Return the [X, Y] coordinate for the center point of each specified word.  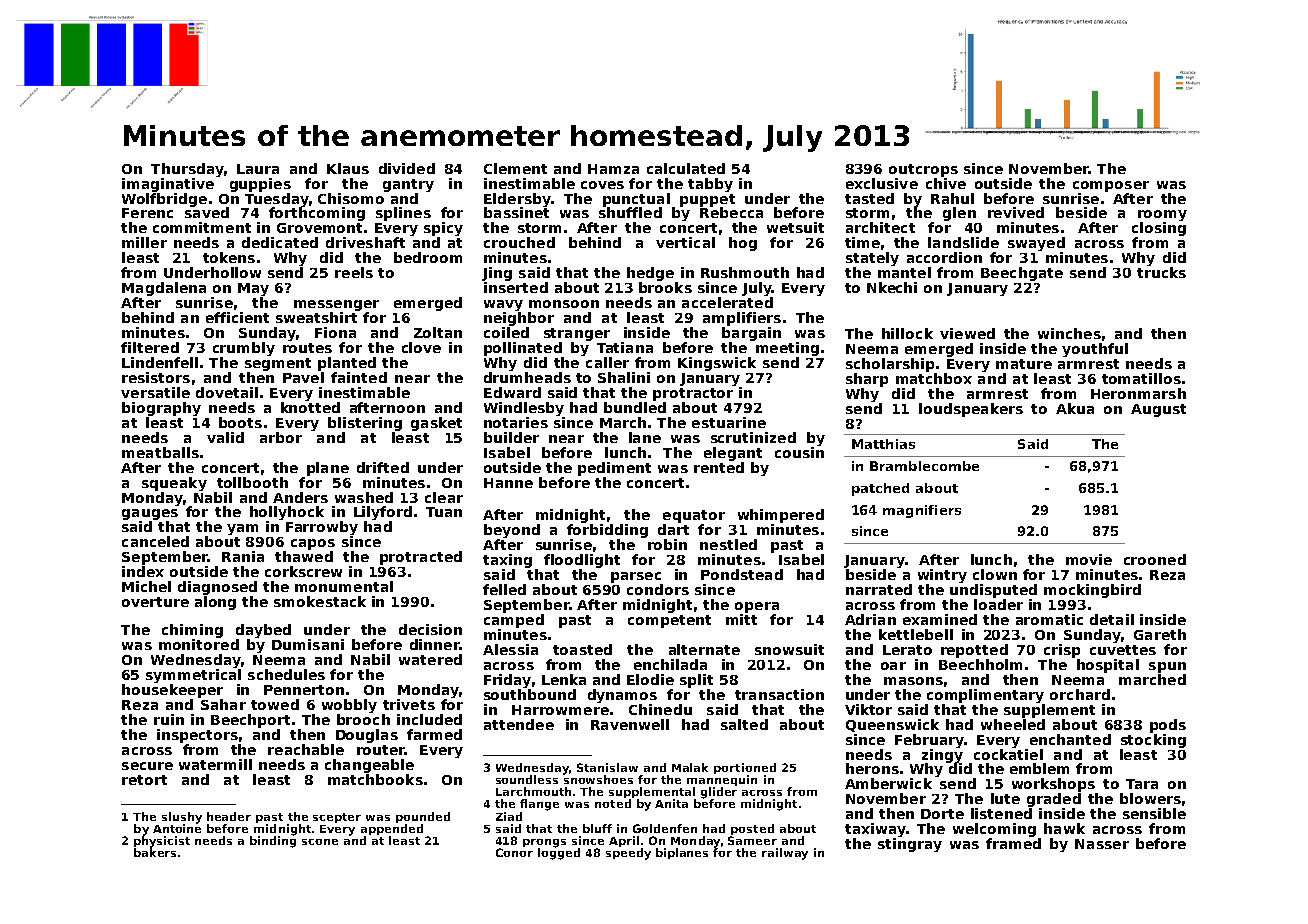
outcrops [923, 170]
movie [1089, 559]
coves [602, 185]
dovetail [227, 392]
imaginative [168, 185]
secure [147, 766]
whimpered [781, 516]
